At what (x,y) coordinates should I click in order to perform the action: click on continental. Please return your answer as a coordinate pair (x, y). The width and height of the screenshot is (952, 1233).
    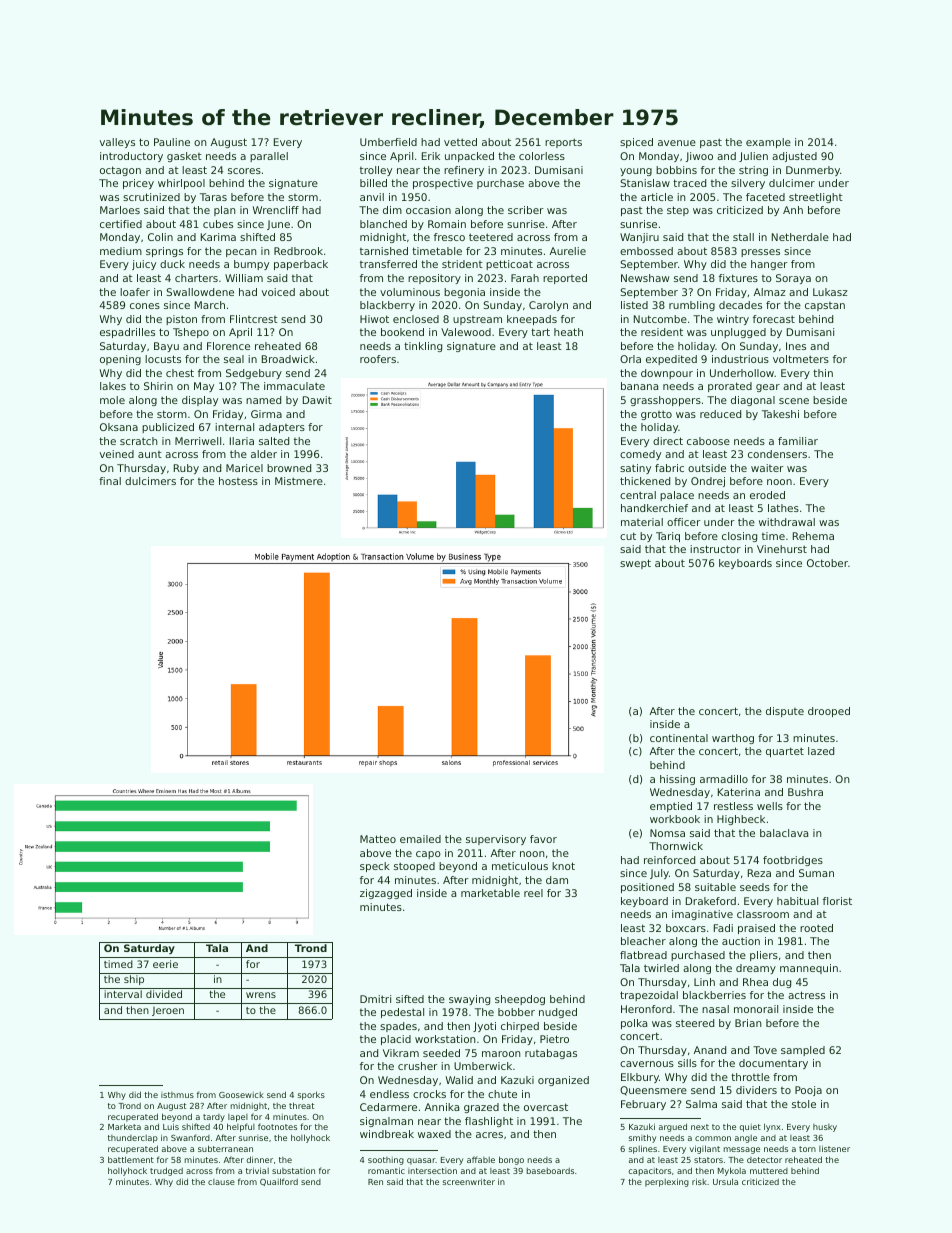
    Looking at the image, I should click on (679, 738).
